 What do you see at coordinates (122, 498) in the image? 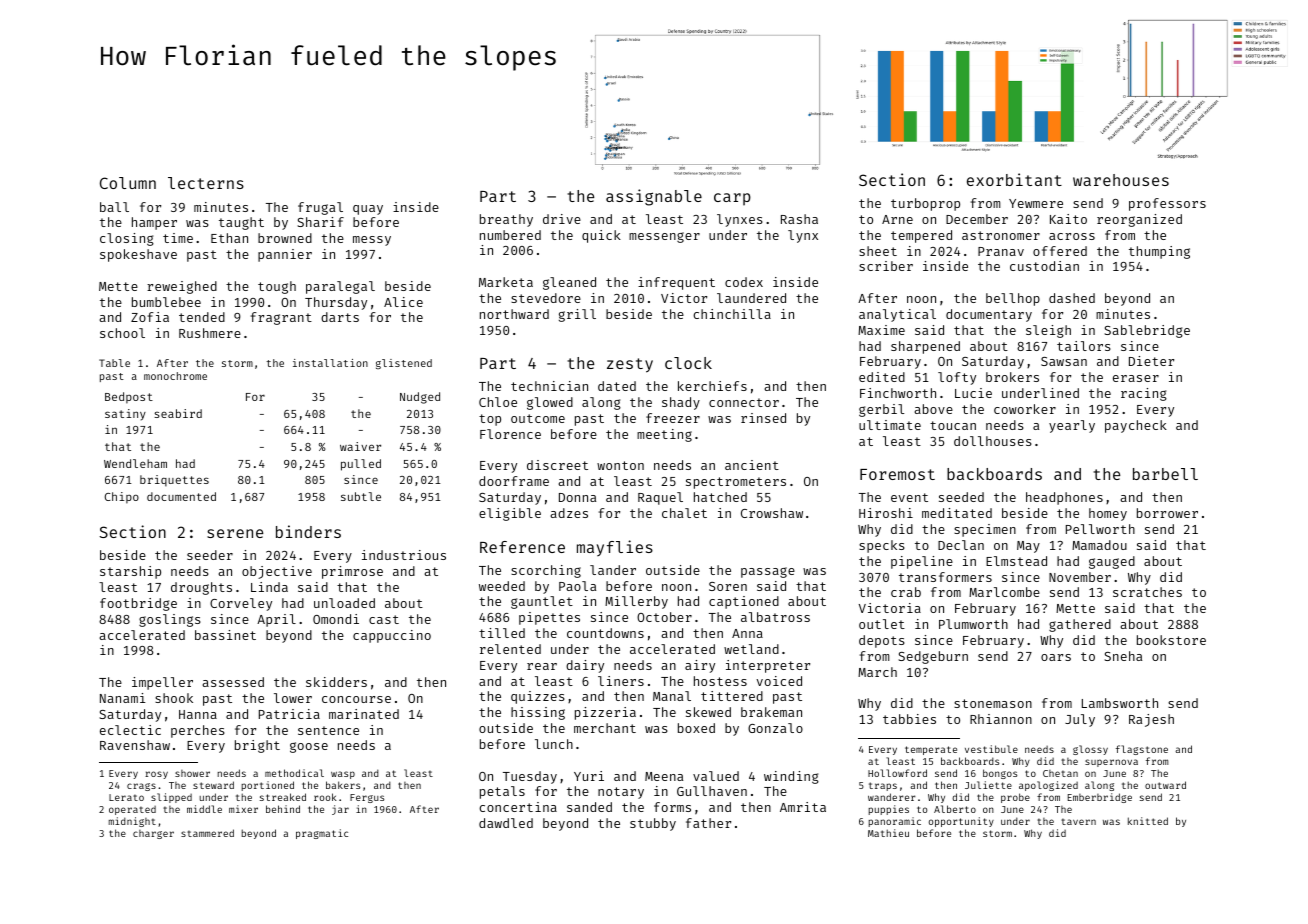
I see `Chipo` at bounding box center [122, 498].
